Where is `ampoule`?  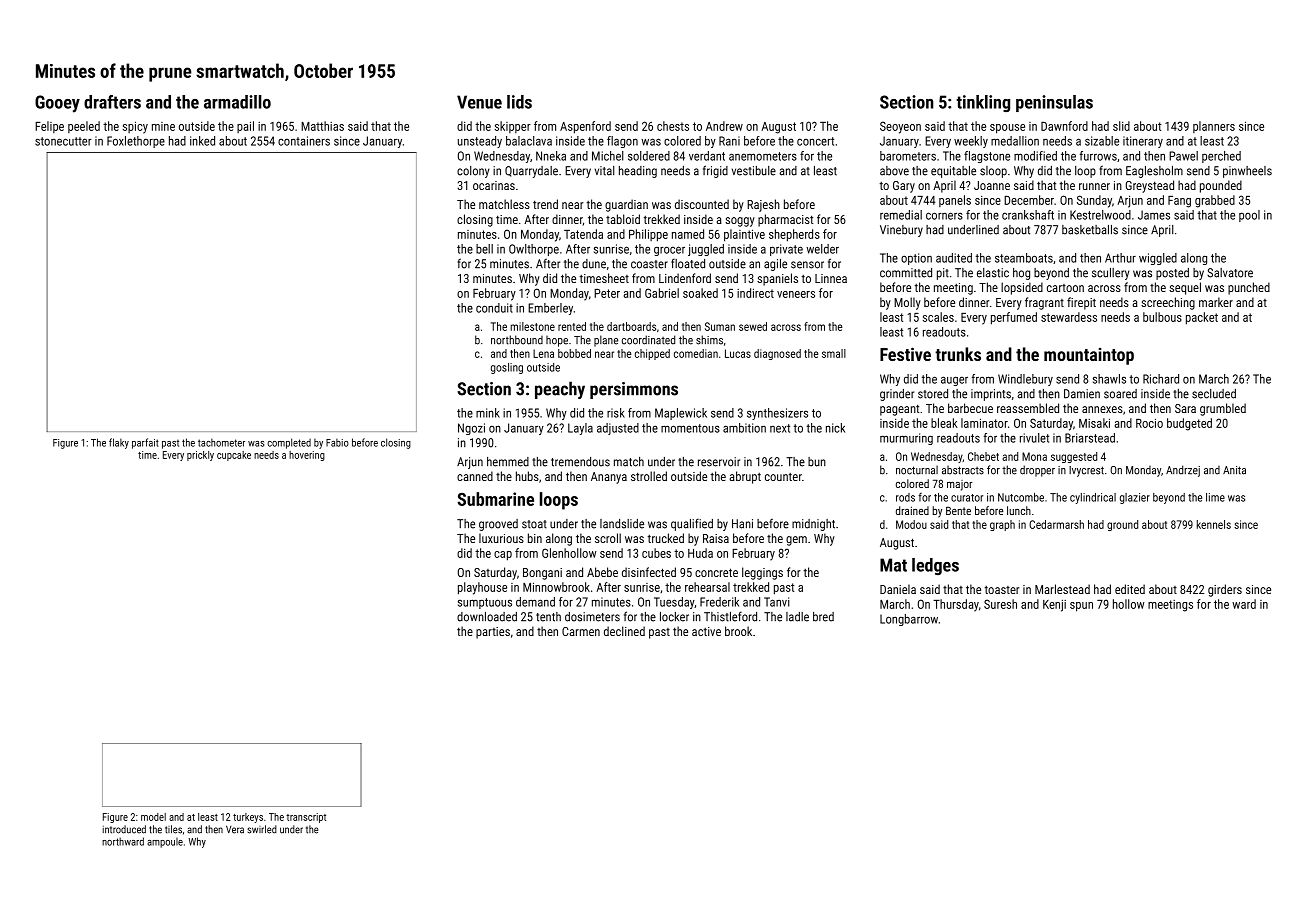 ampoule is located at coordinates (165, 843).
